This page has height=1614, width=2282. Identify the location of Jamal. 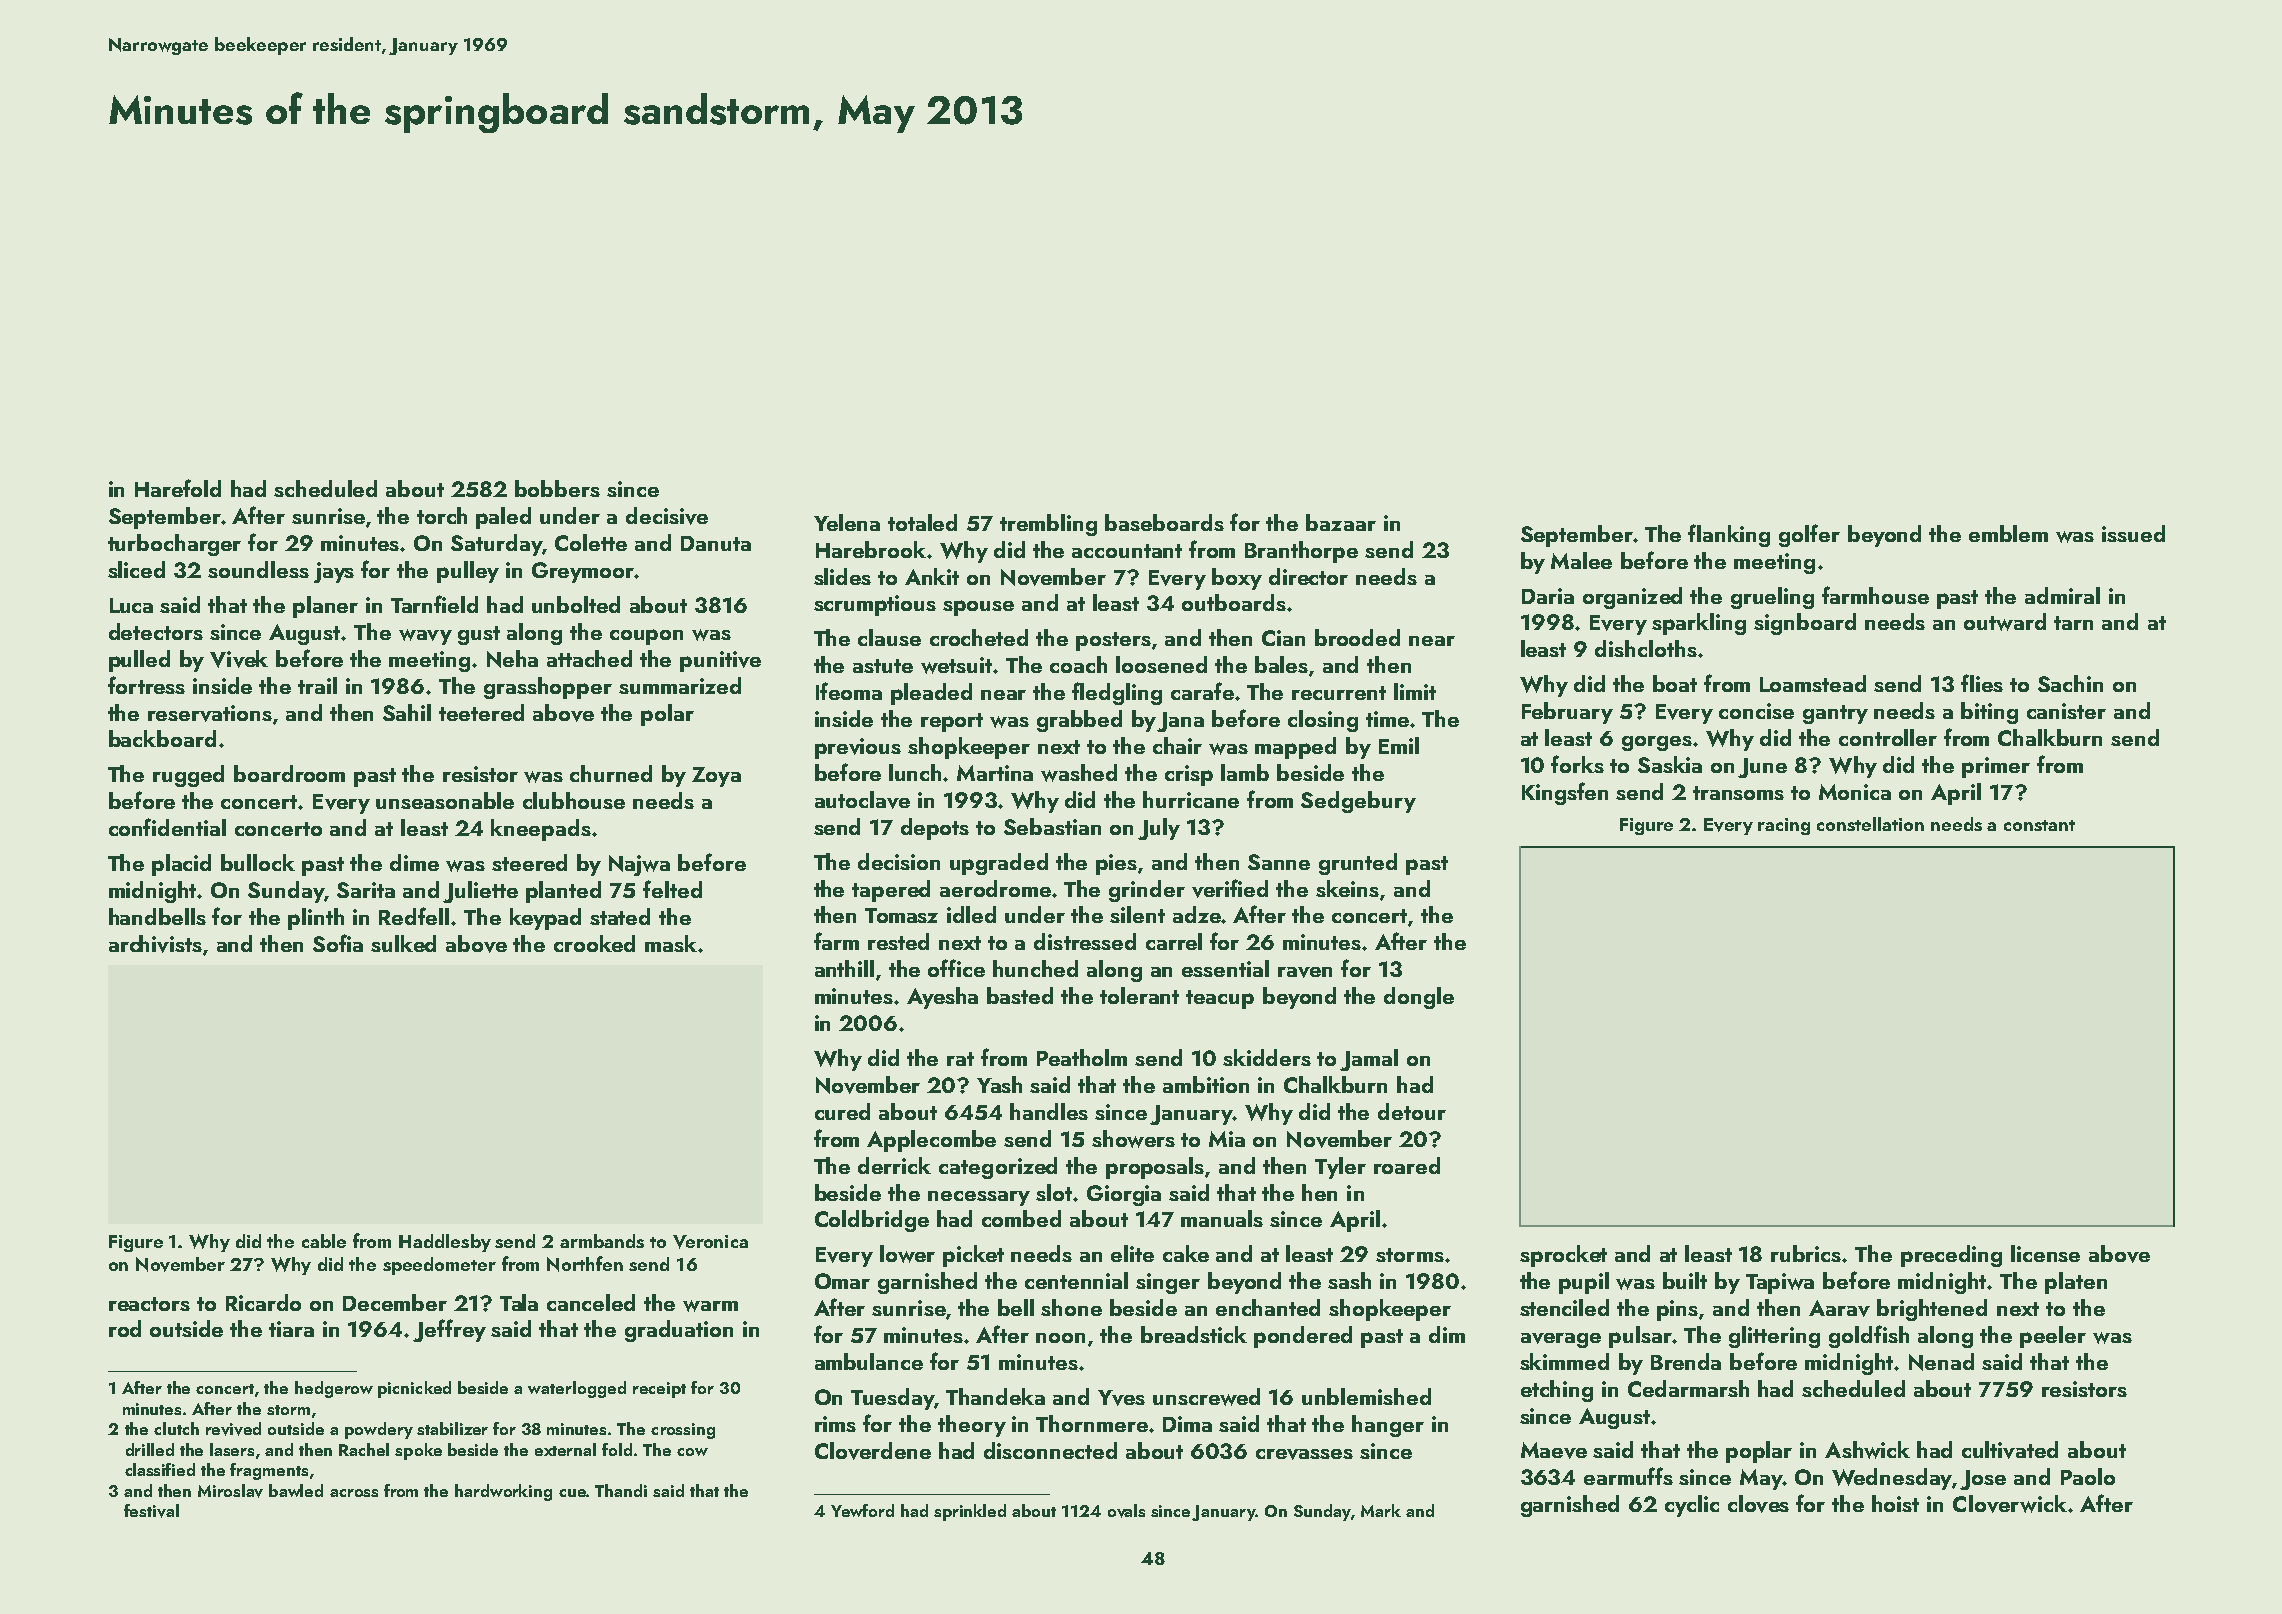
(1369, 1060).
